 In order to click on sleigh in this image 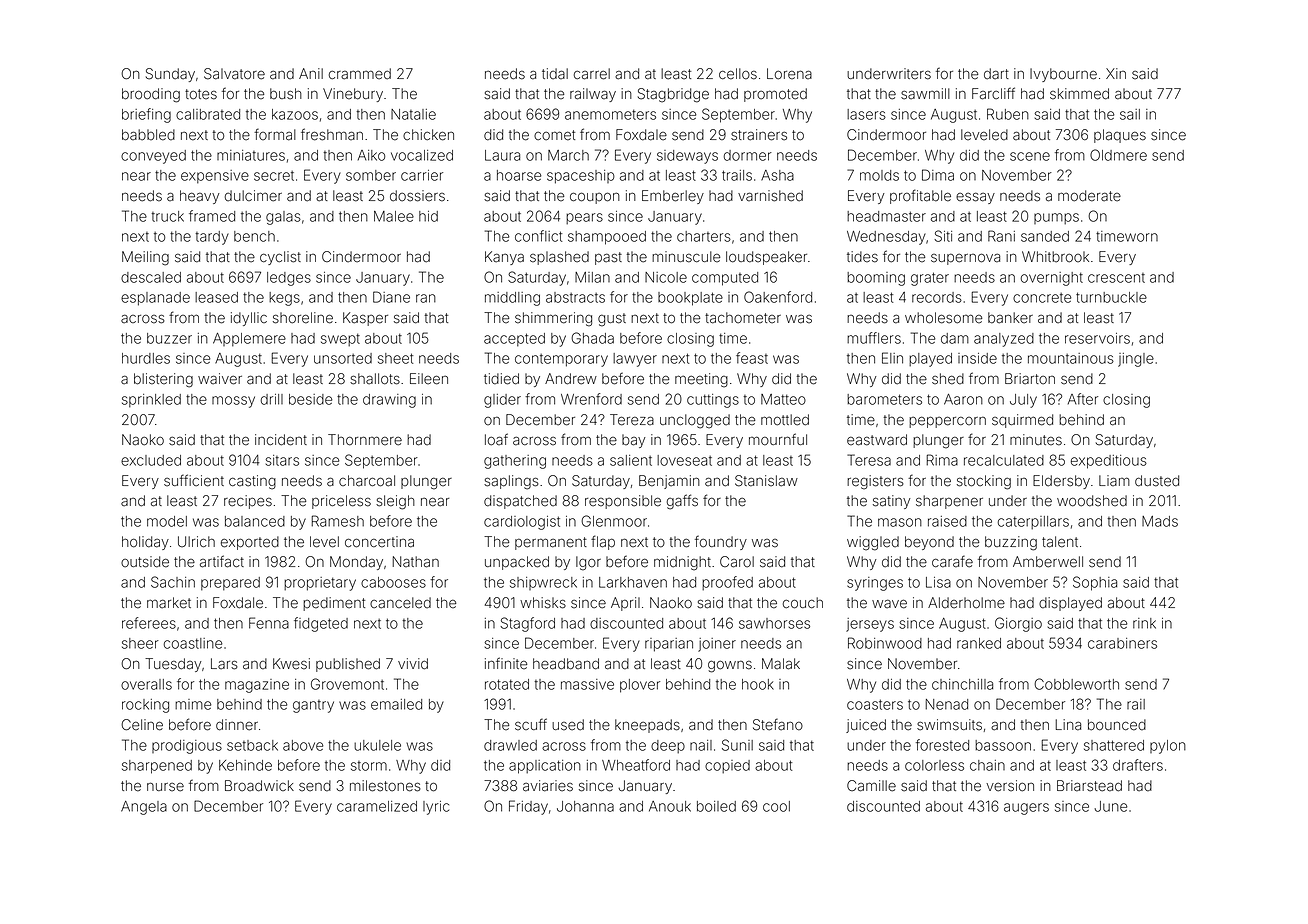, I will do `click(395, 502)`.
